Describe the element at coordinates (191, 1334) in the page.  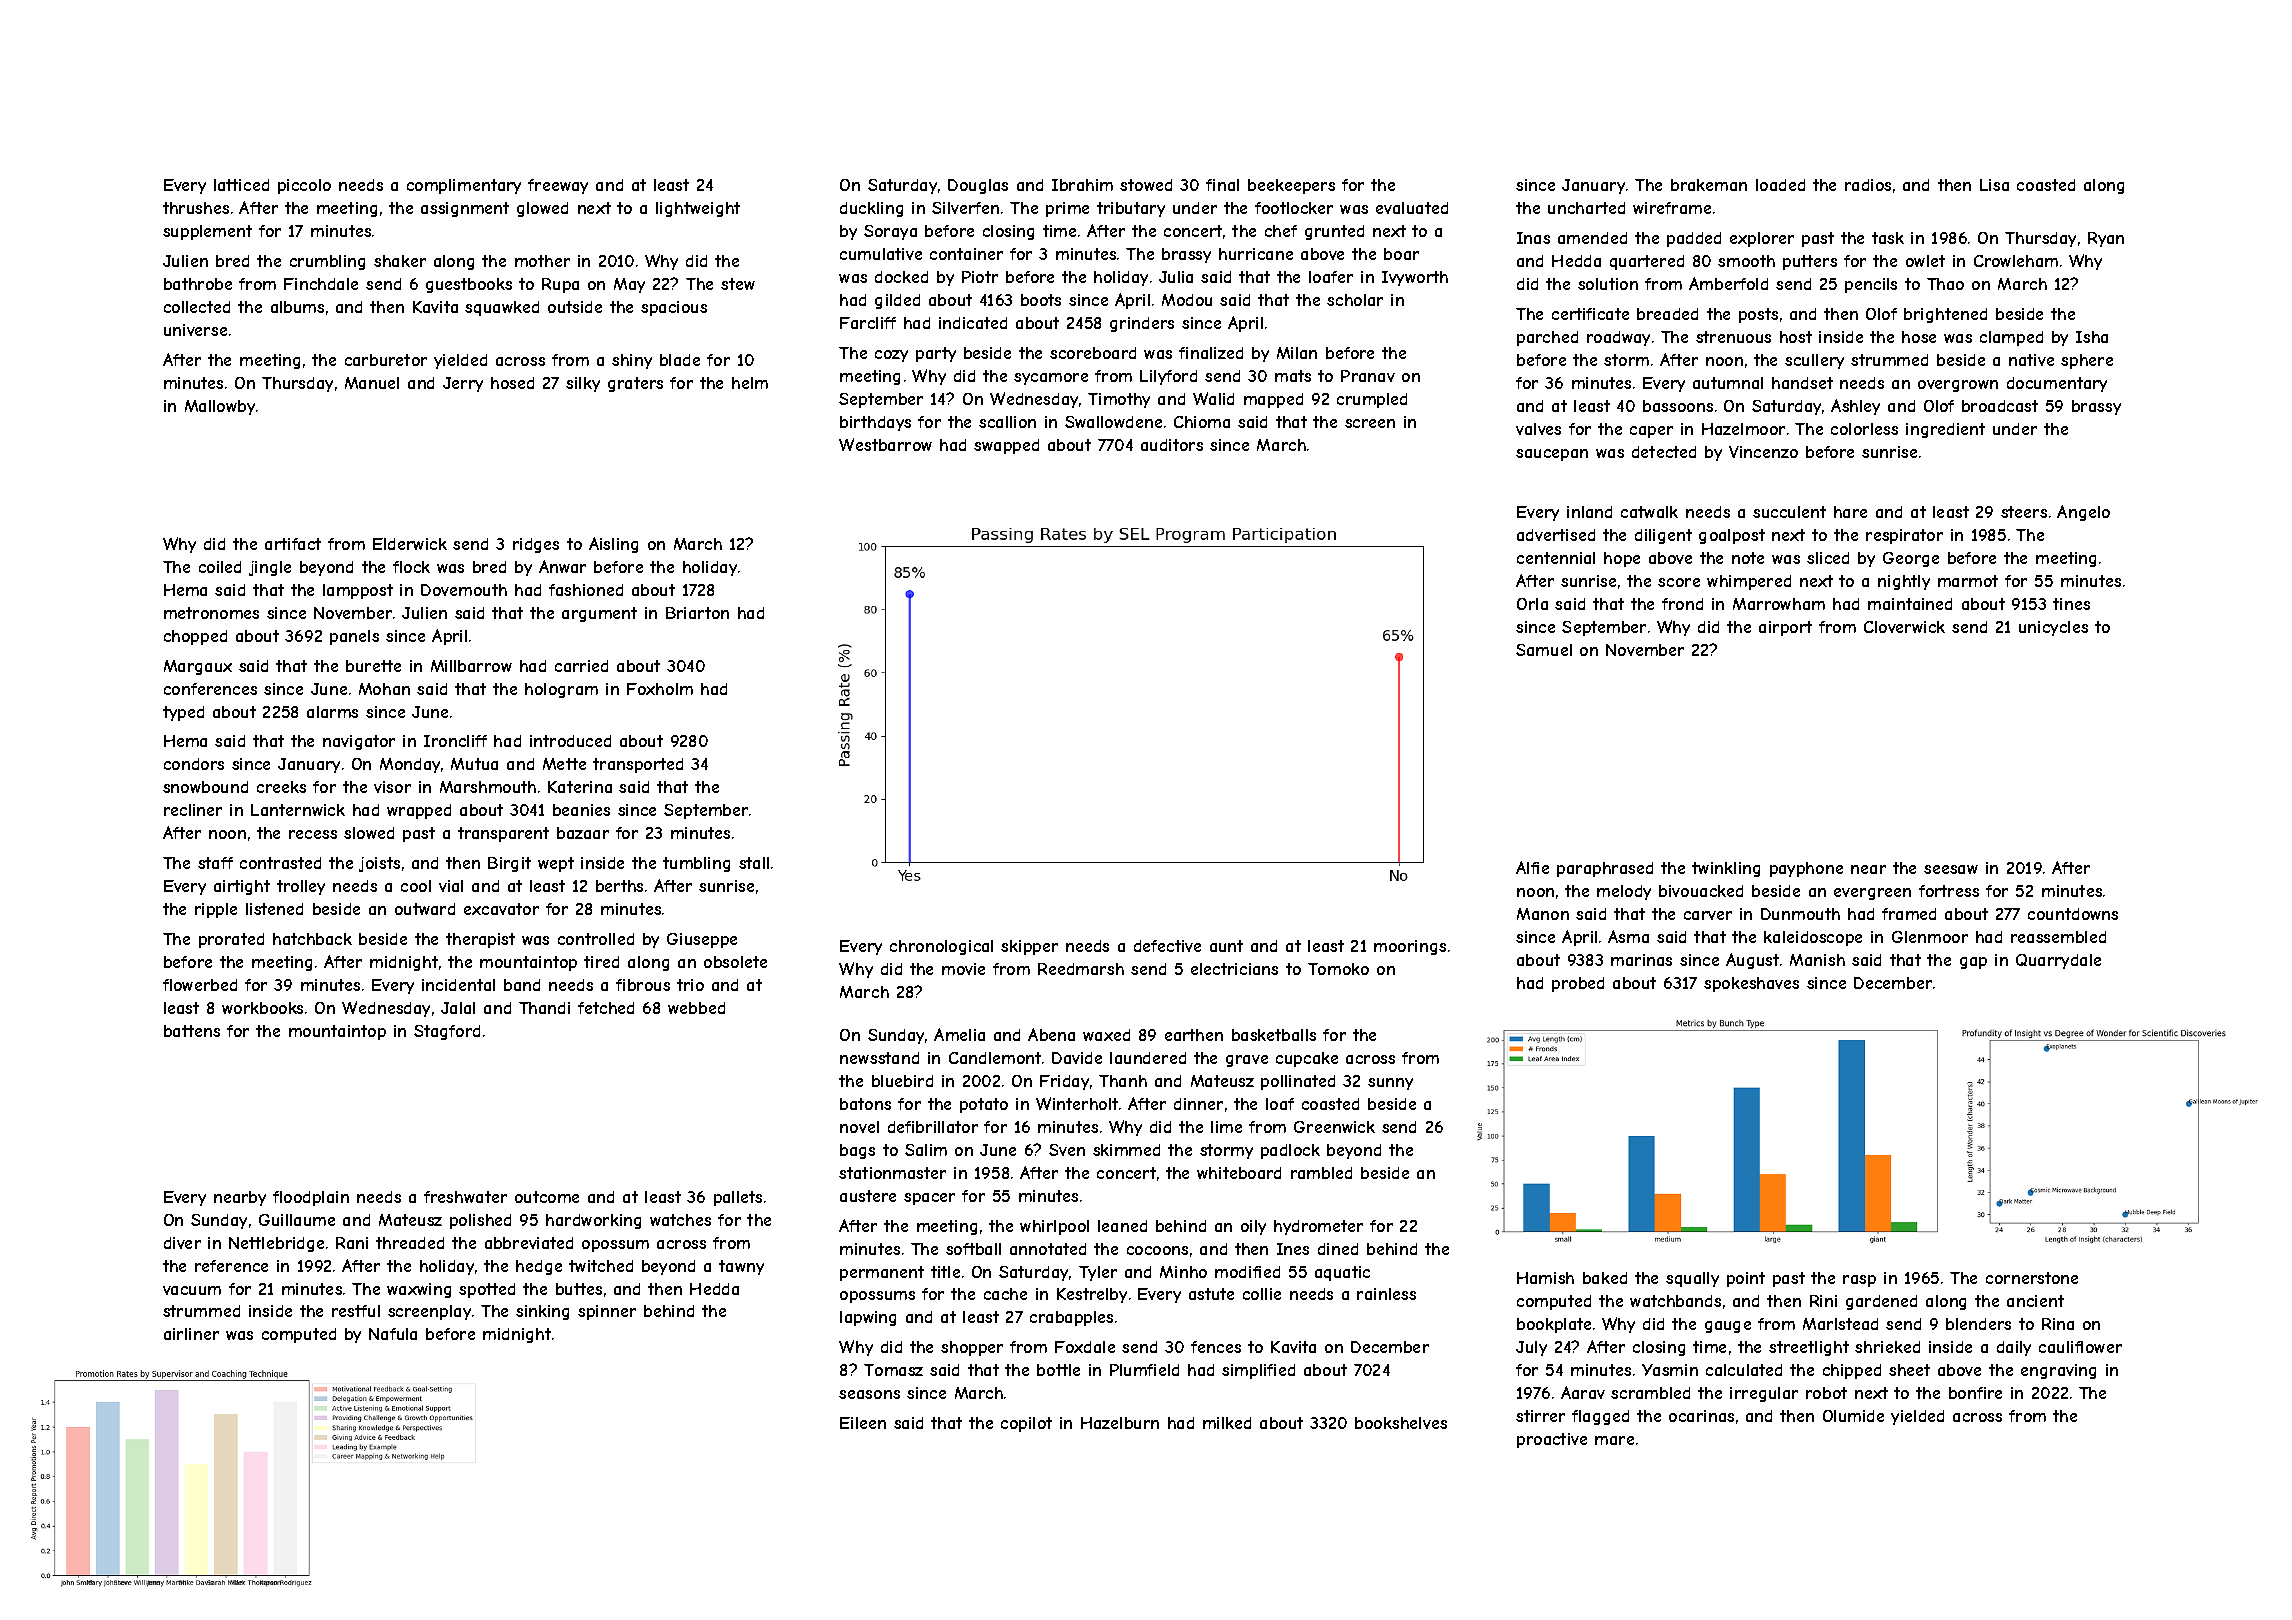
I see `airliner` at that location.
